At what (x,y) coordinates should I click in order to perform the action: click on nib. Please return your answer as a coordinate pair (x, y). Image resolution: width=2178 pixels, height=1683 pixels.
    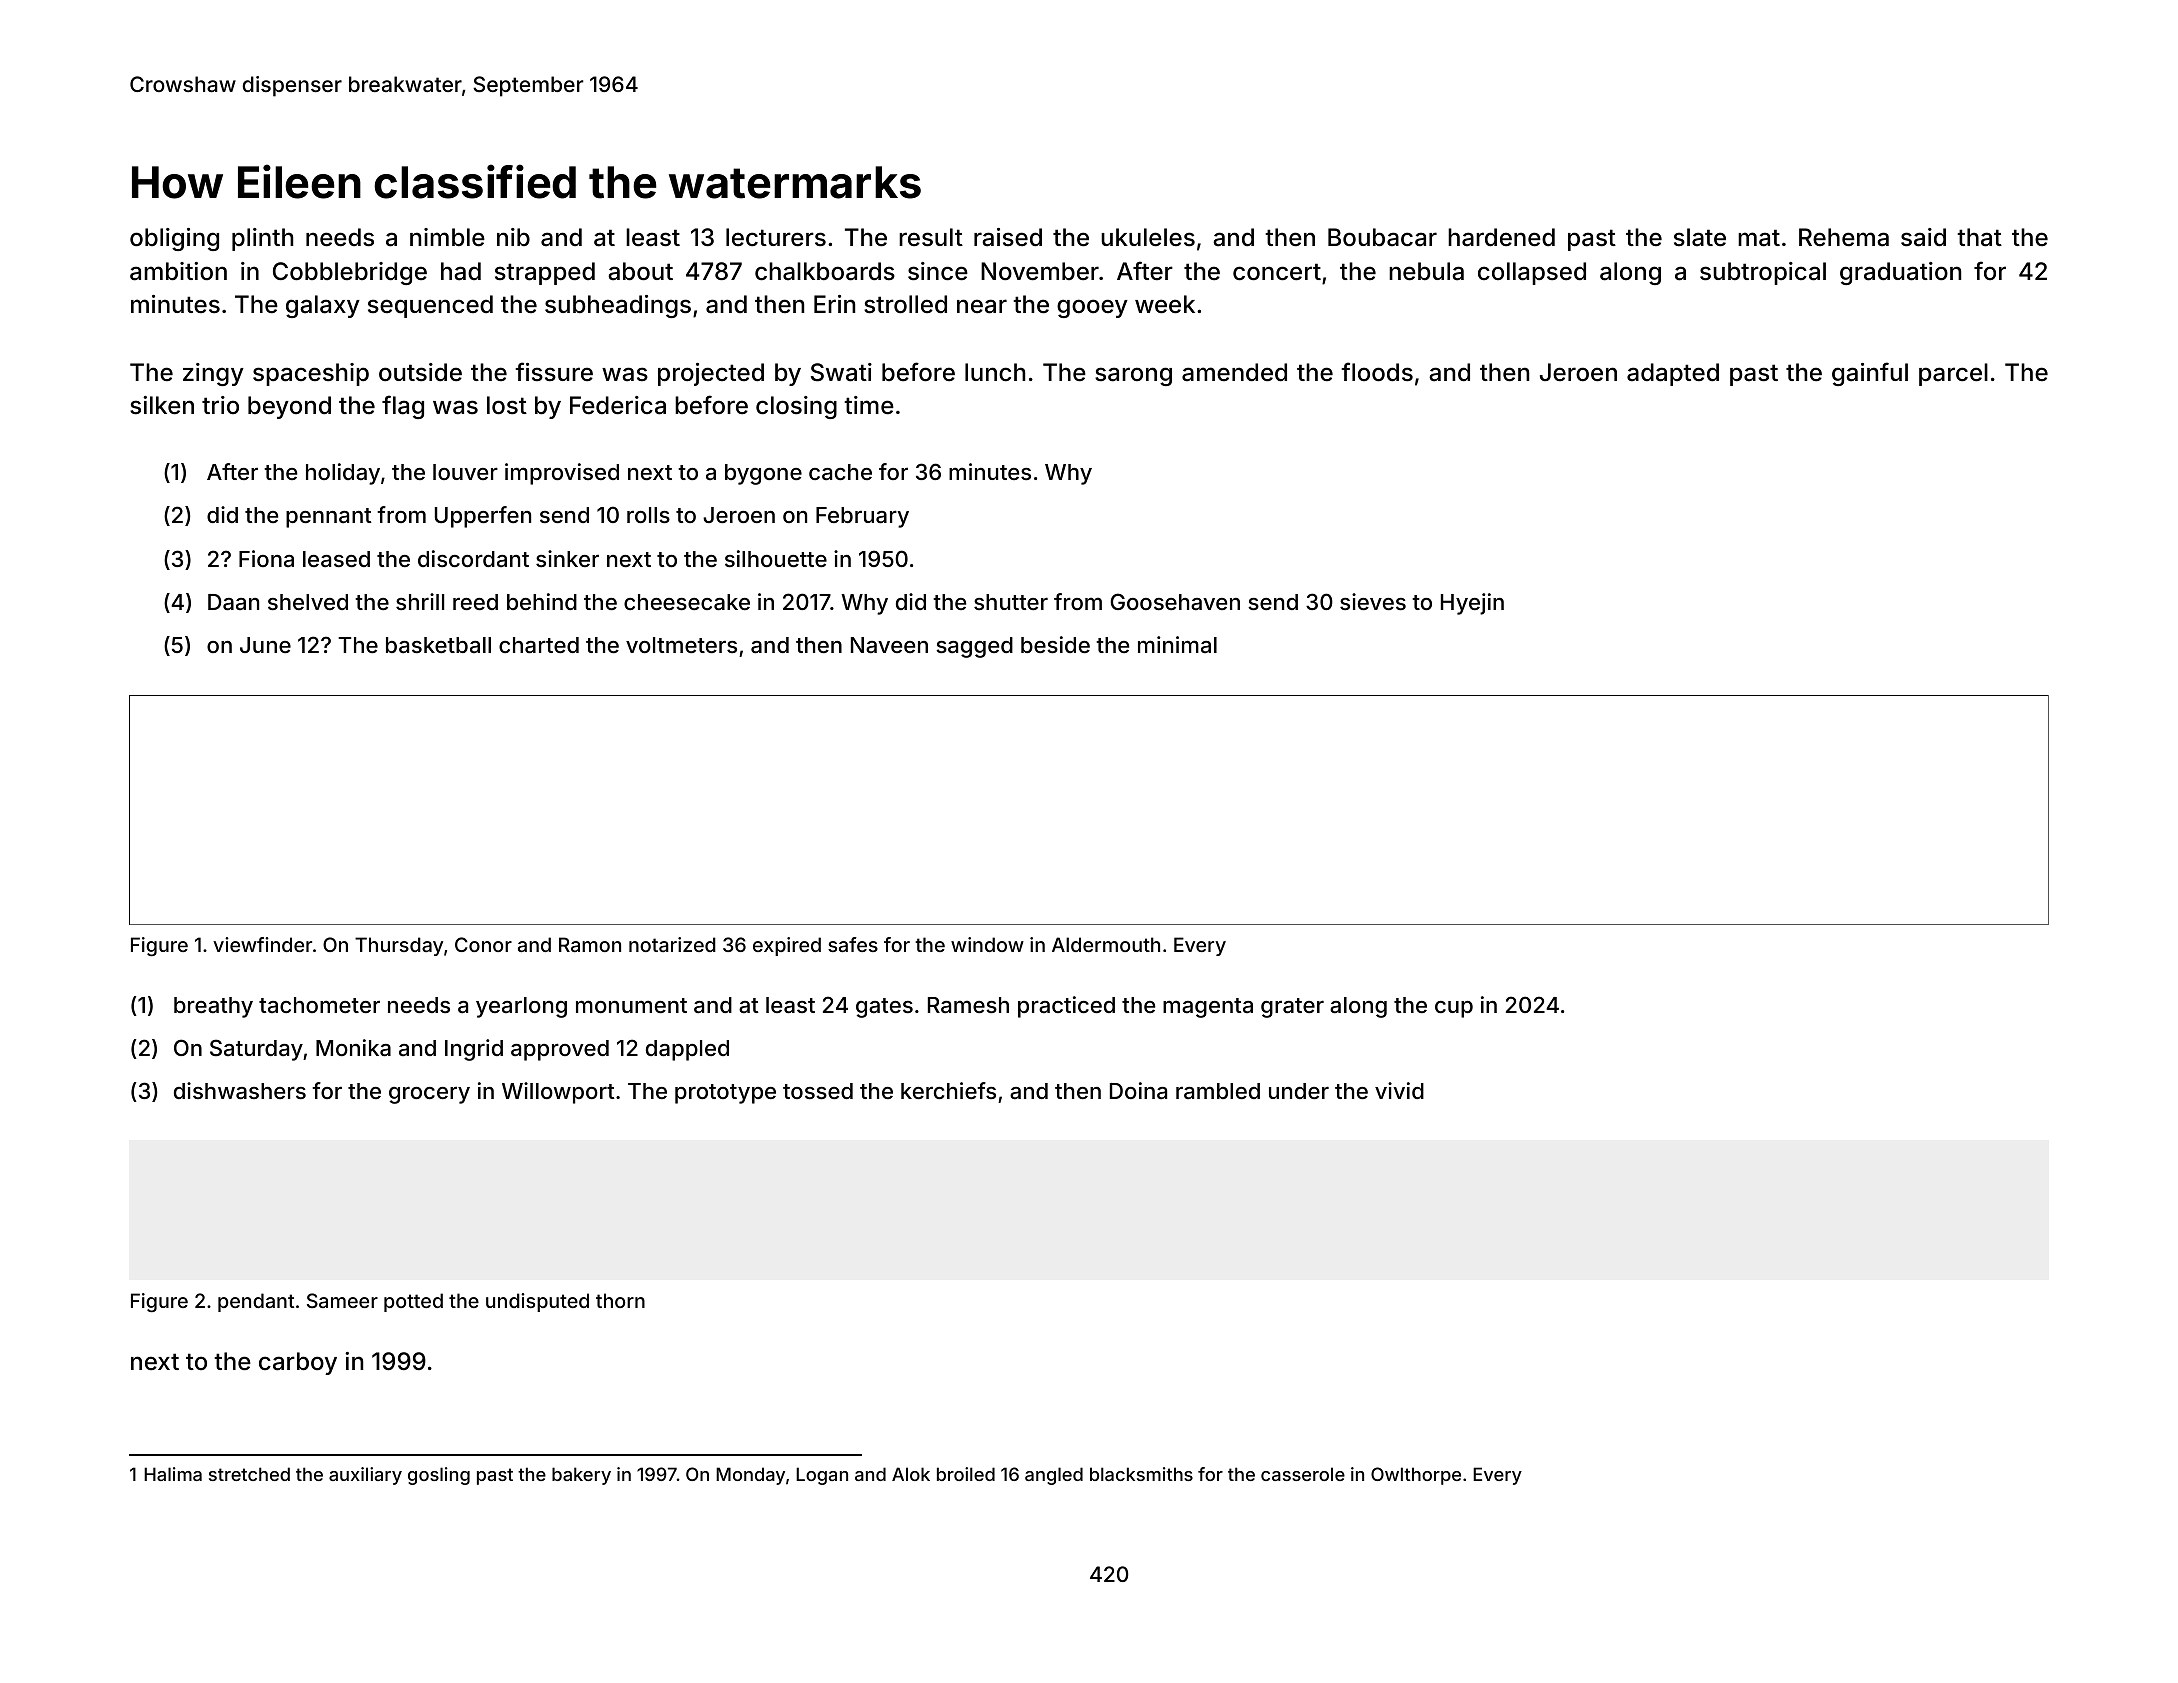
    Looking at the image, I should click on (513, 237).
